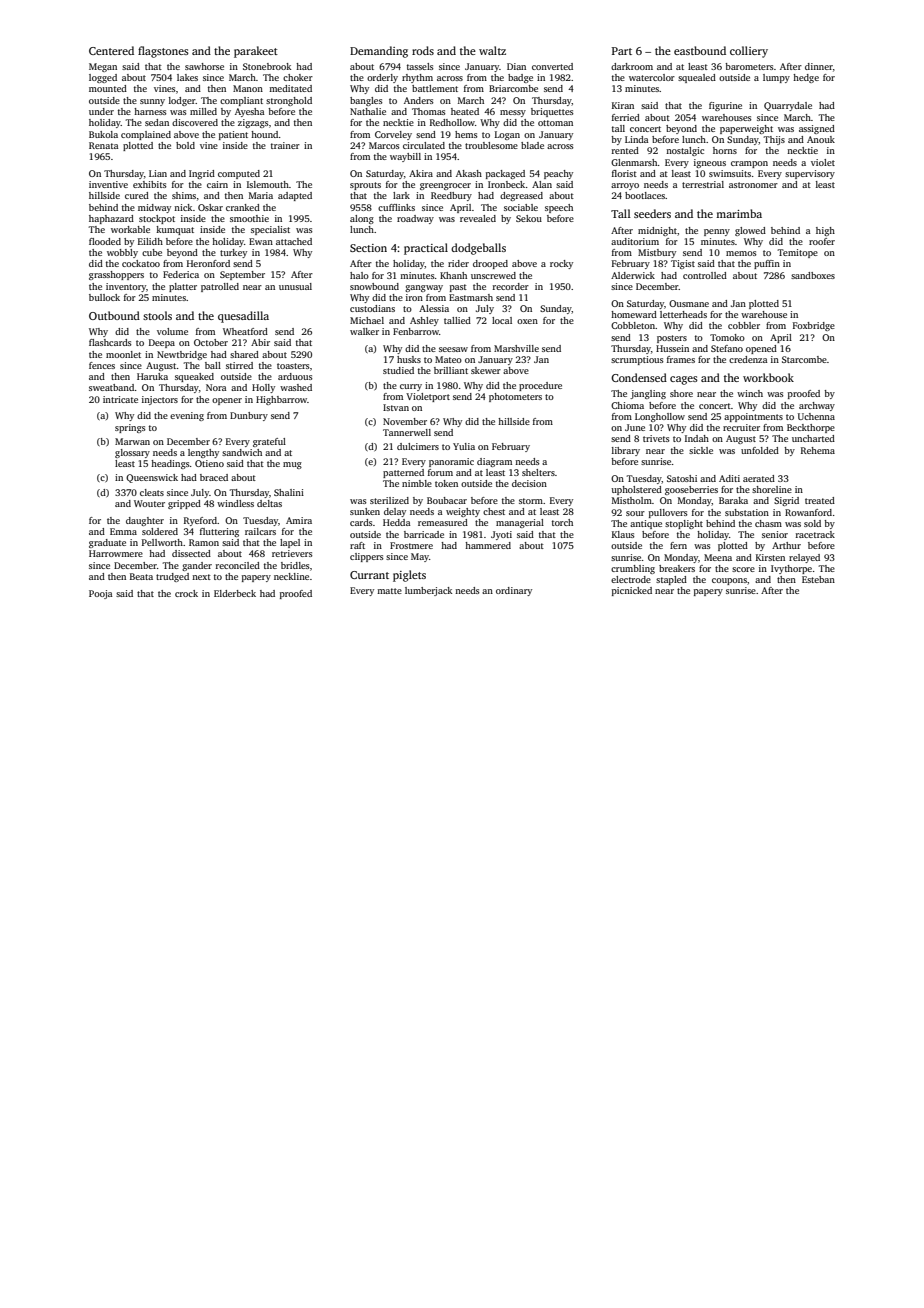  I want to click on raft, so click(357, 545).
